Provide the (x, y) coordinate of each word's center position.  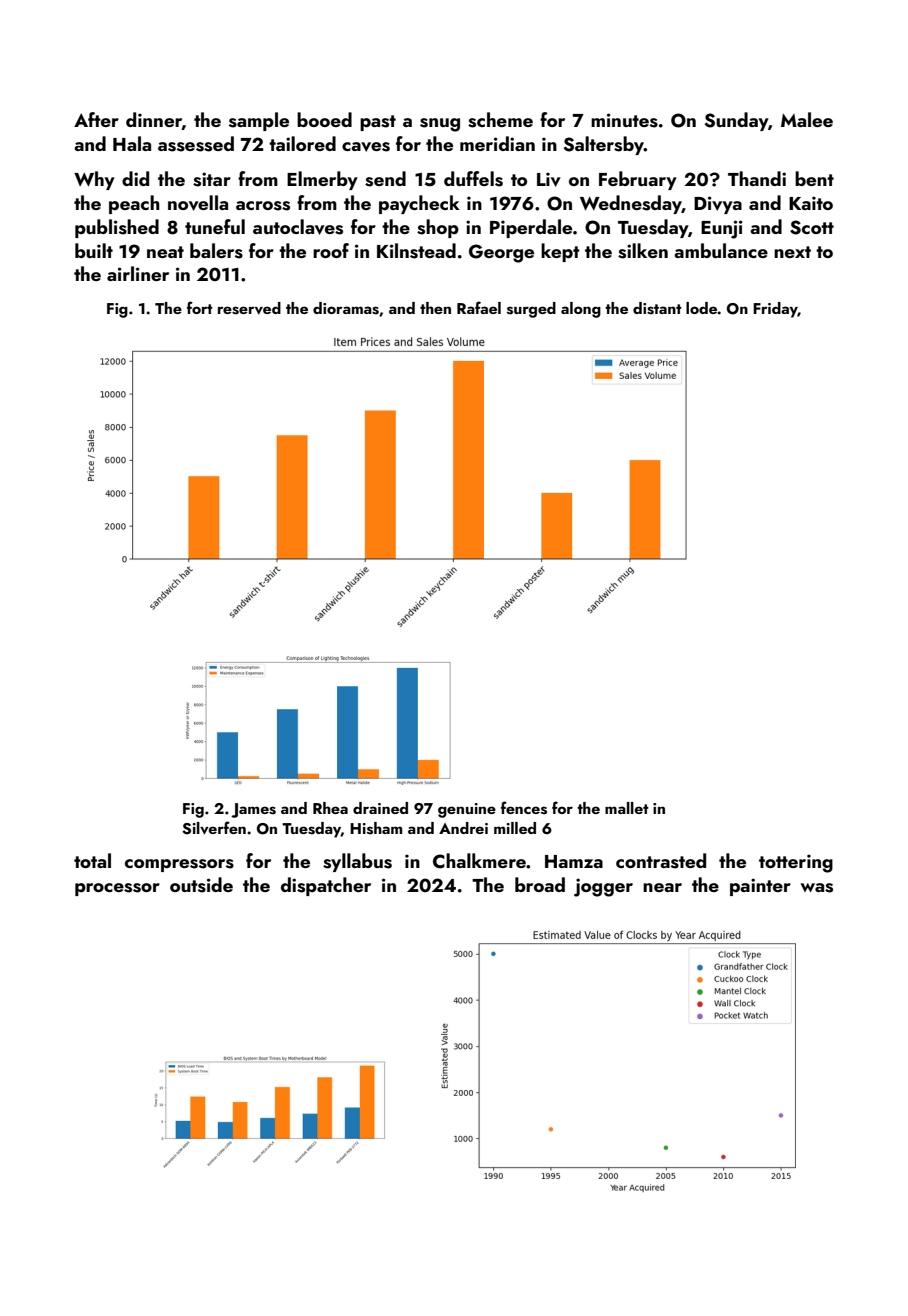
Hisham (376, 828)
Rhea (330, 808)
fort (200, 307)
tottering (796, 863)
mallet (627, 808)
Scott (812, 227)
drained (380, 808)
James (253, 810)
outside (201, 885)
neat (165, 252)
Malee (807, 119)
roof (331, 250)
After (96, 119)
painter (760, 887)
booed (324, 119)
